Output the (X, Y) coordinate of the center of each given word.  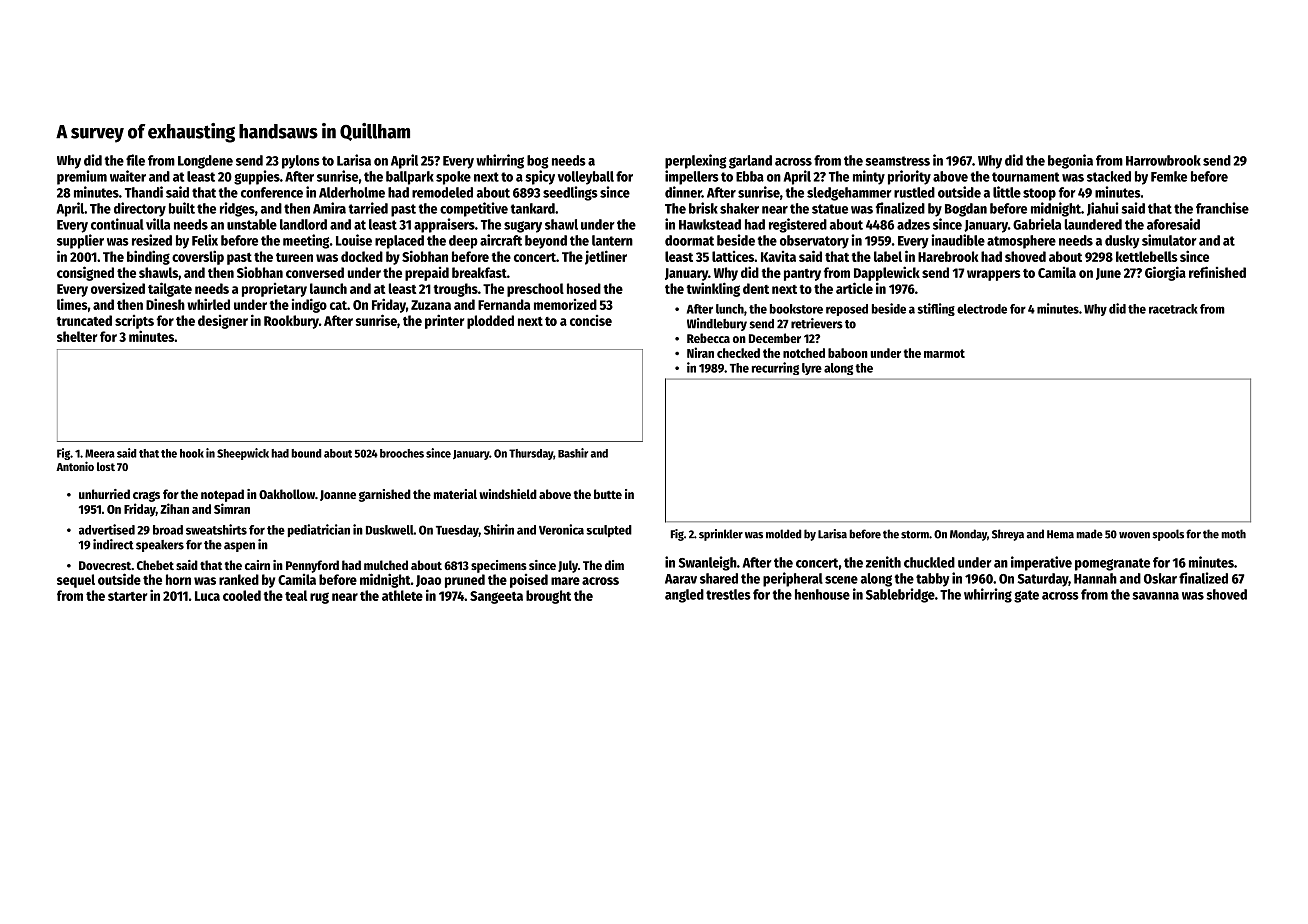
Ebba (750, 176)
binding (148, 257)
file (135, 160)
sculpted (609, 531)
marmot (944, 353)
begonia (1070, 161)
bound (306, 453)
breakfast (479, 272)
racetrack (1173, 309)
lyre (812, 369)
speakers (160, 546)
